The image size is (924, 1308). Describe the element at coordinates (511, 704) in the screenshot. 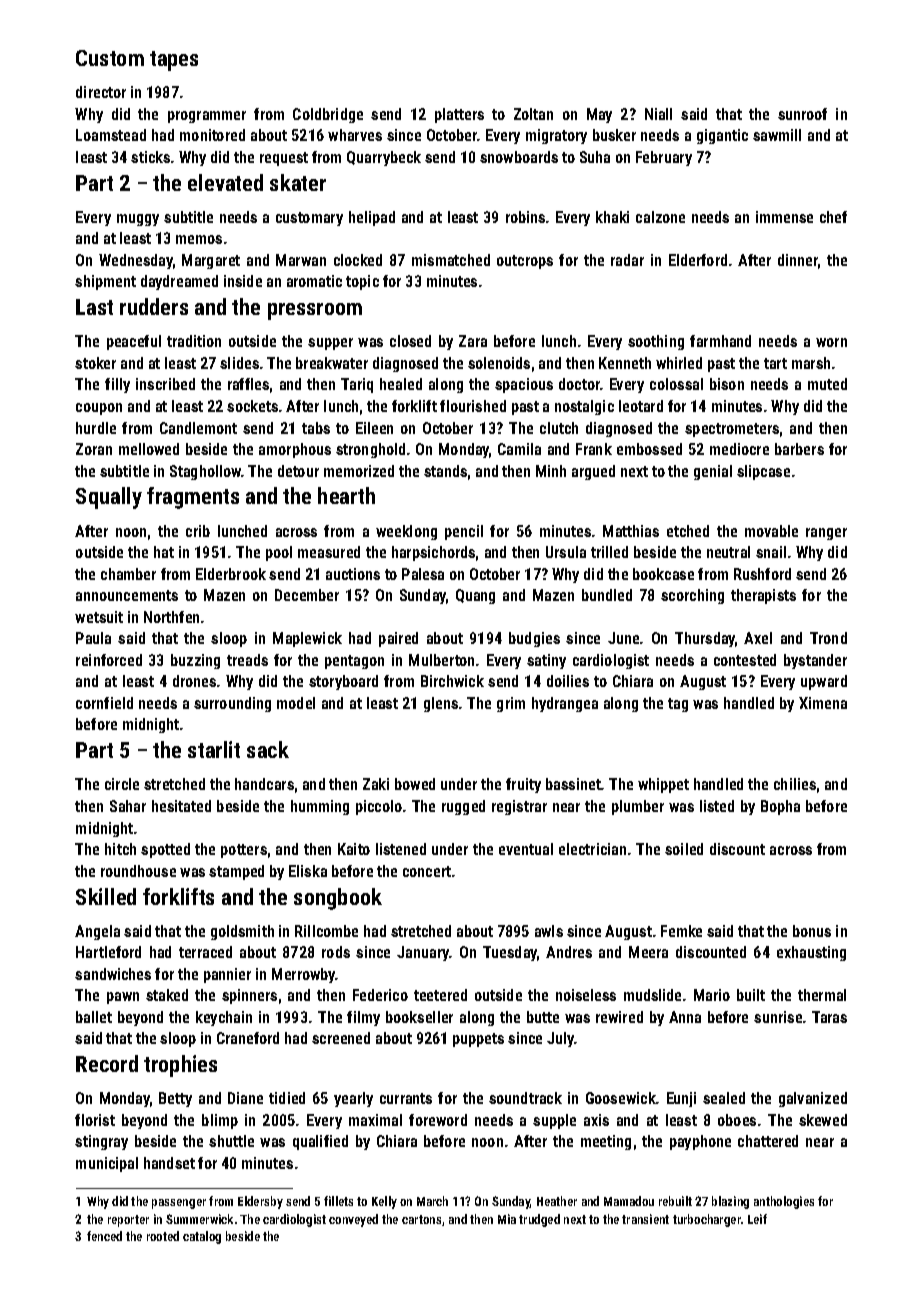

I see `grim` at that location.
